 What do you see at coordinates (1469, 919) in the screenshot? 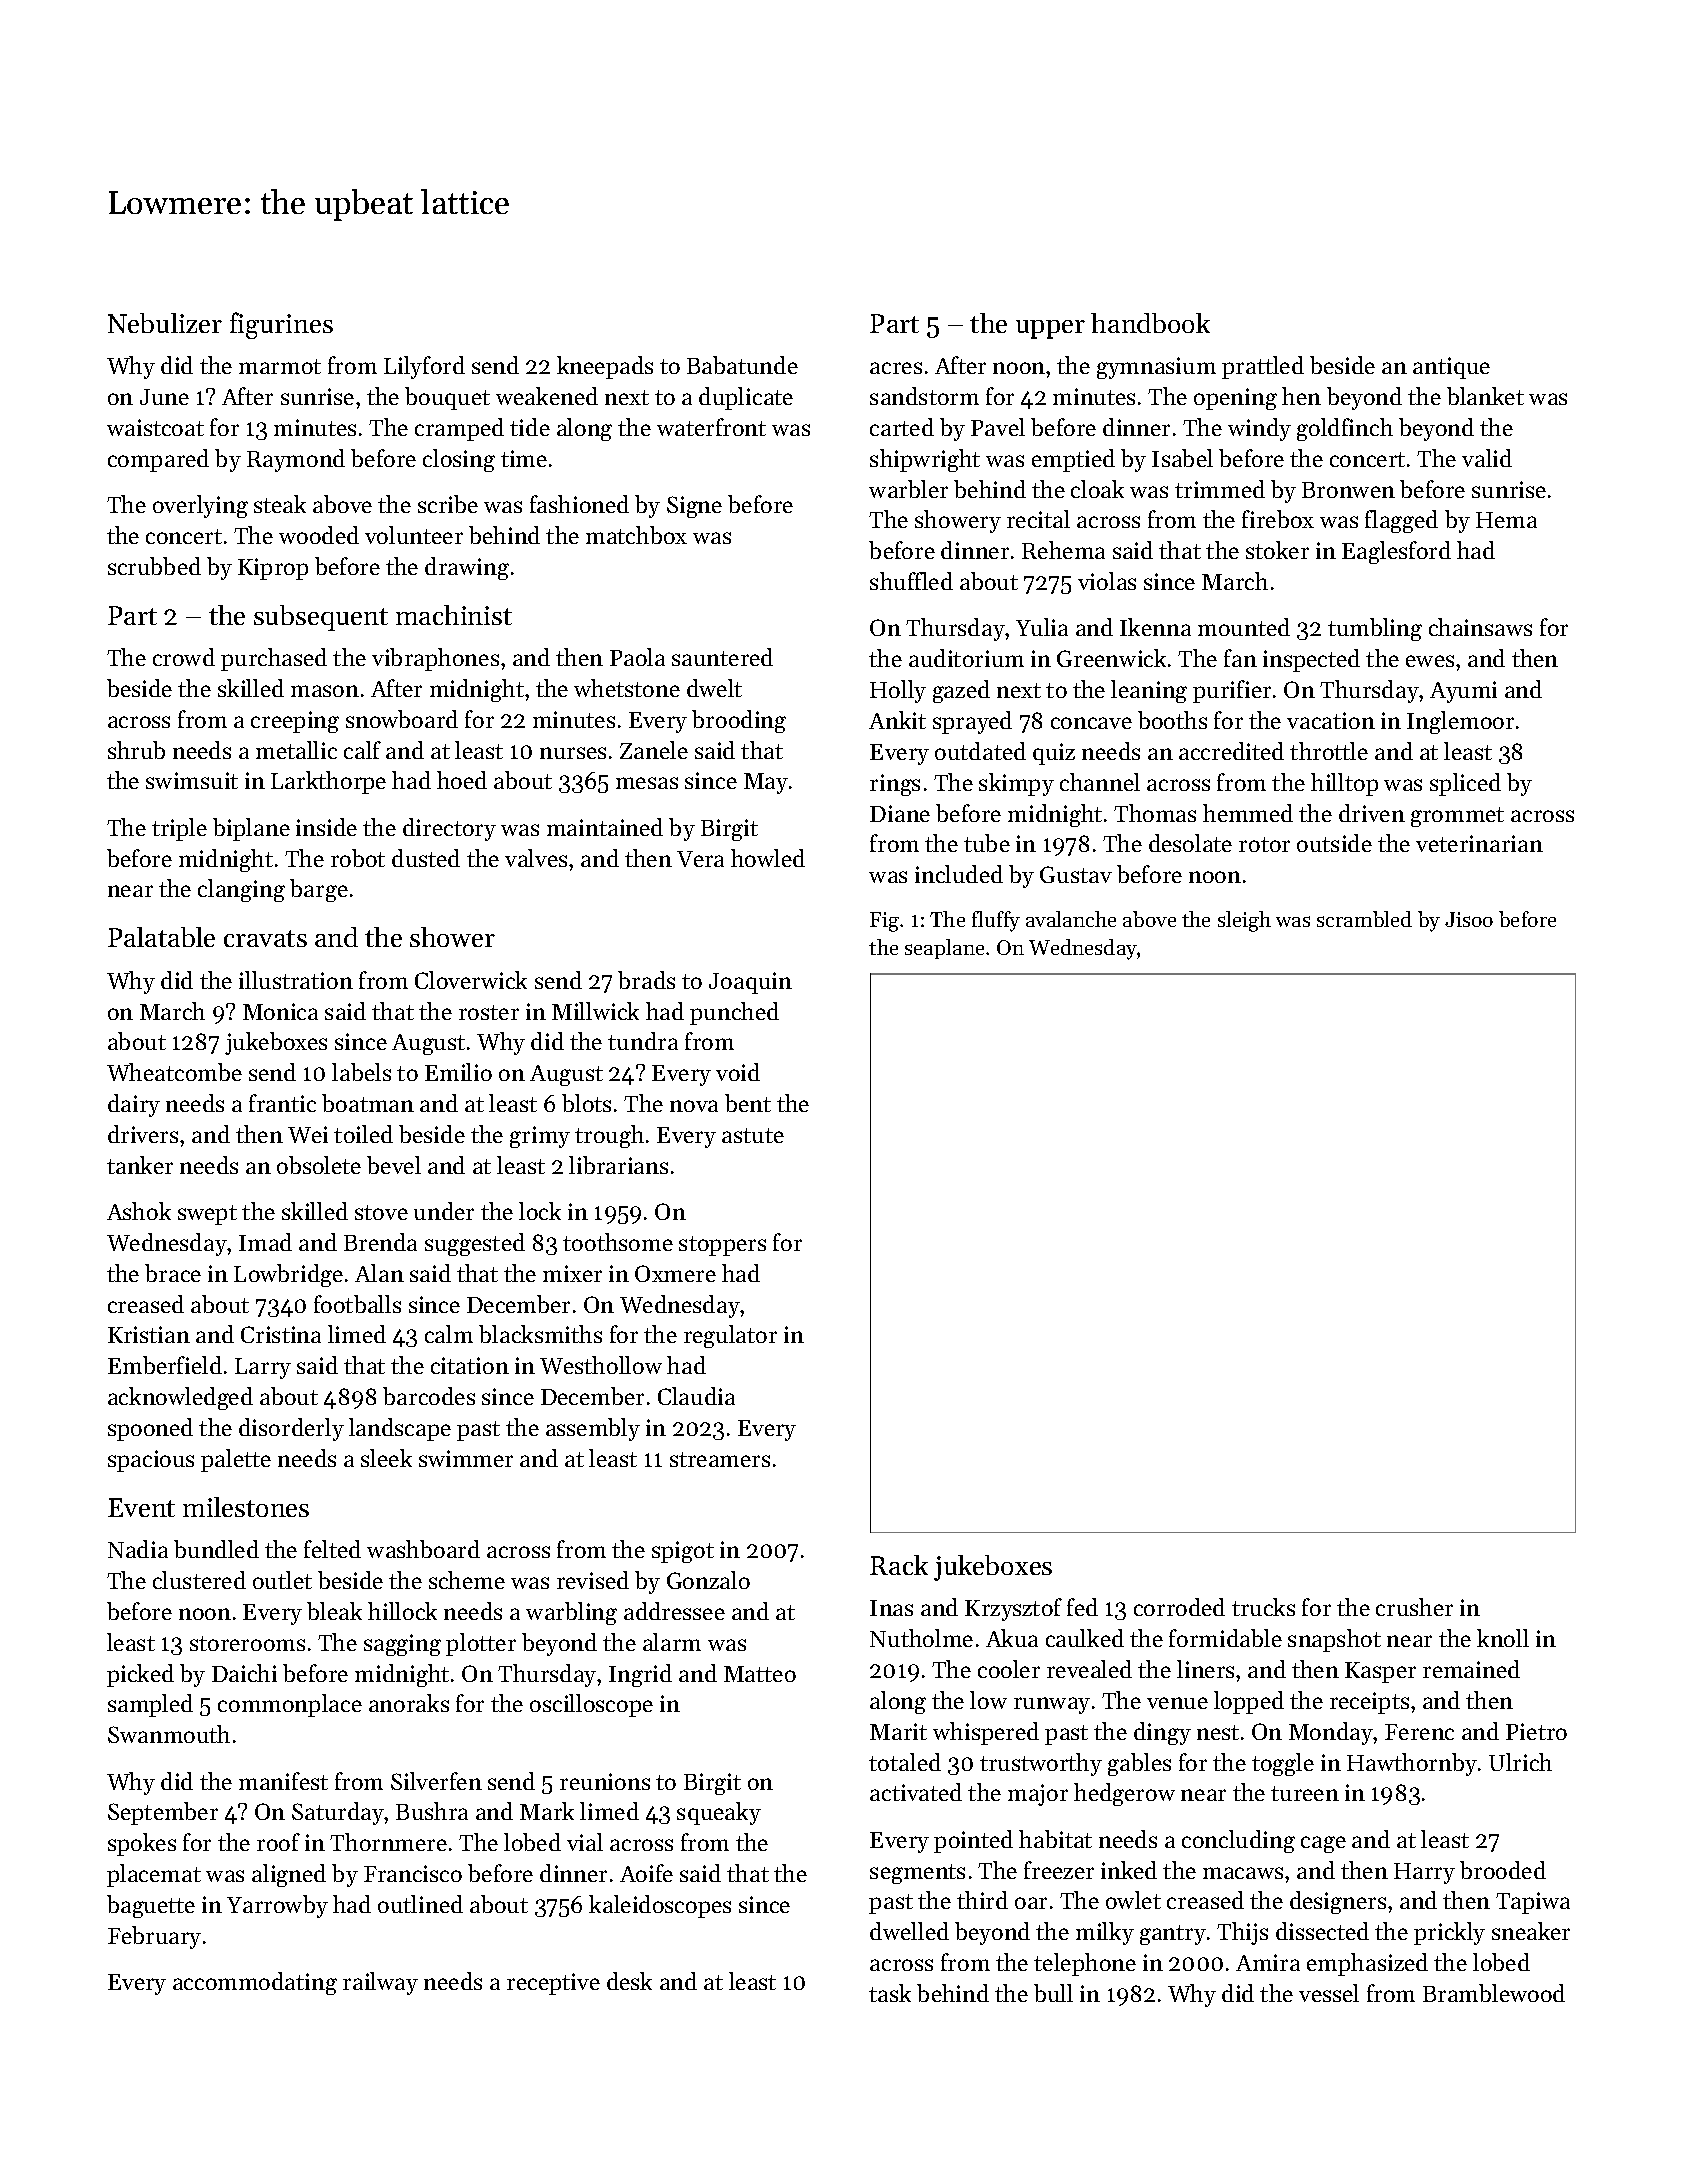
I see `Jisoo` at bounding box center [1469, 919].
